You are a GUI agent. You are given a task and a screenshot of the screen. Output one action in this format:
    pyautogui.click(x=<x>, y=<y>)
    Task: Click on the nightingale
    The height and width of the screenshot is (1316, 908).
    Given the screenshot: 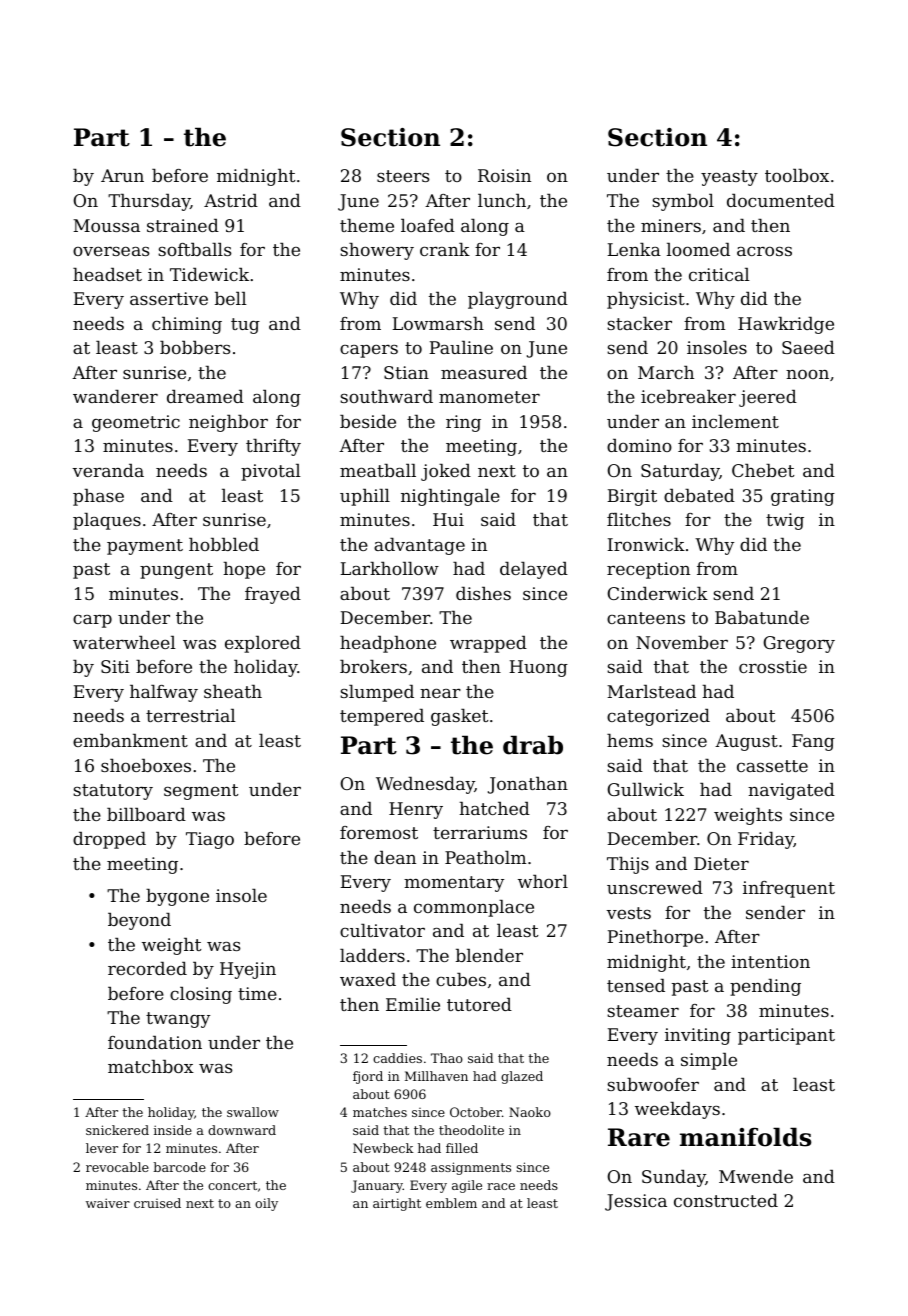 What is the action you would take?
    pyautogui.click(x=450, y=497)
